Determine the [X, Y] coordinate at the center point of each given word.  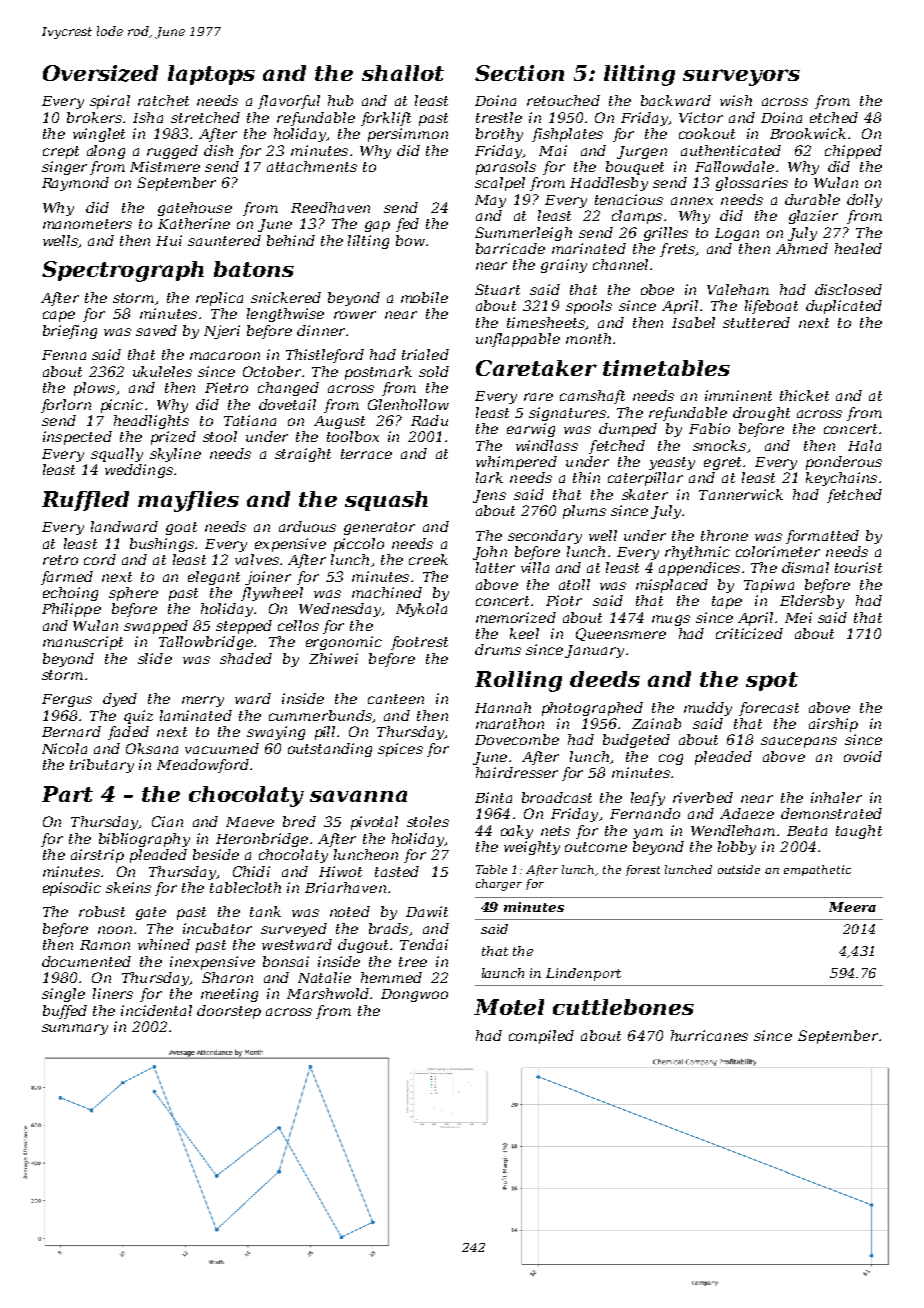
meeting [229, 995]
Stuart [497, 289]
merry [203, 701]
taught [859, 832]
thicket [804, 395]
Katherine [194, 223]
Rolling [518, 681]
